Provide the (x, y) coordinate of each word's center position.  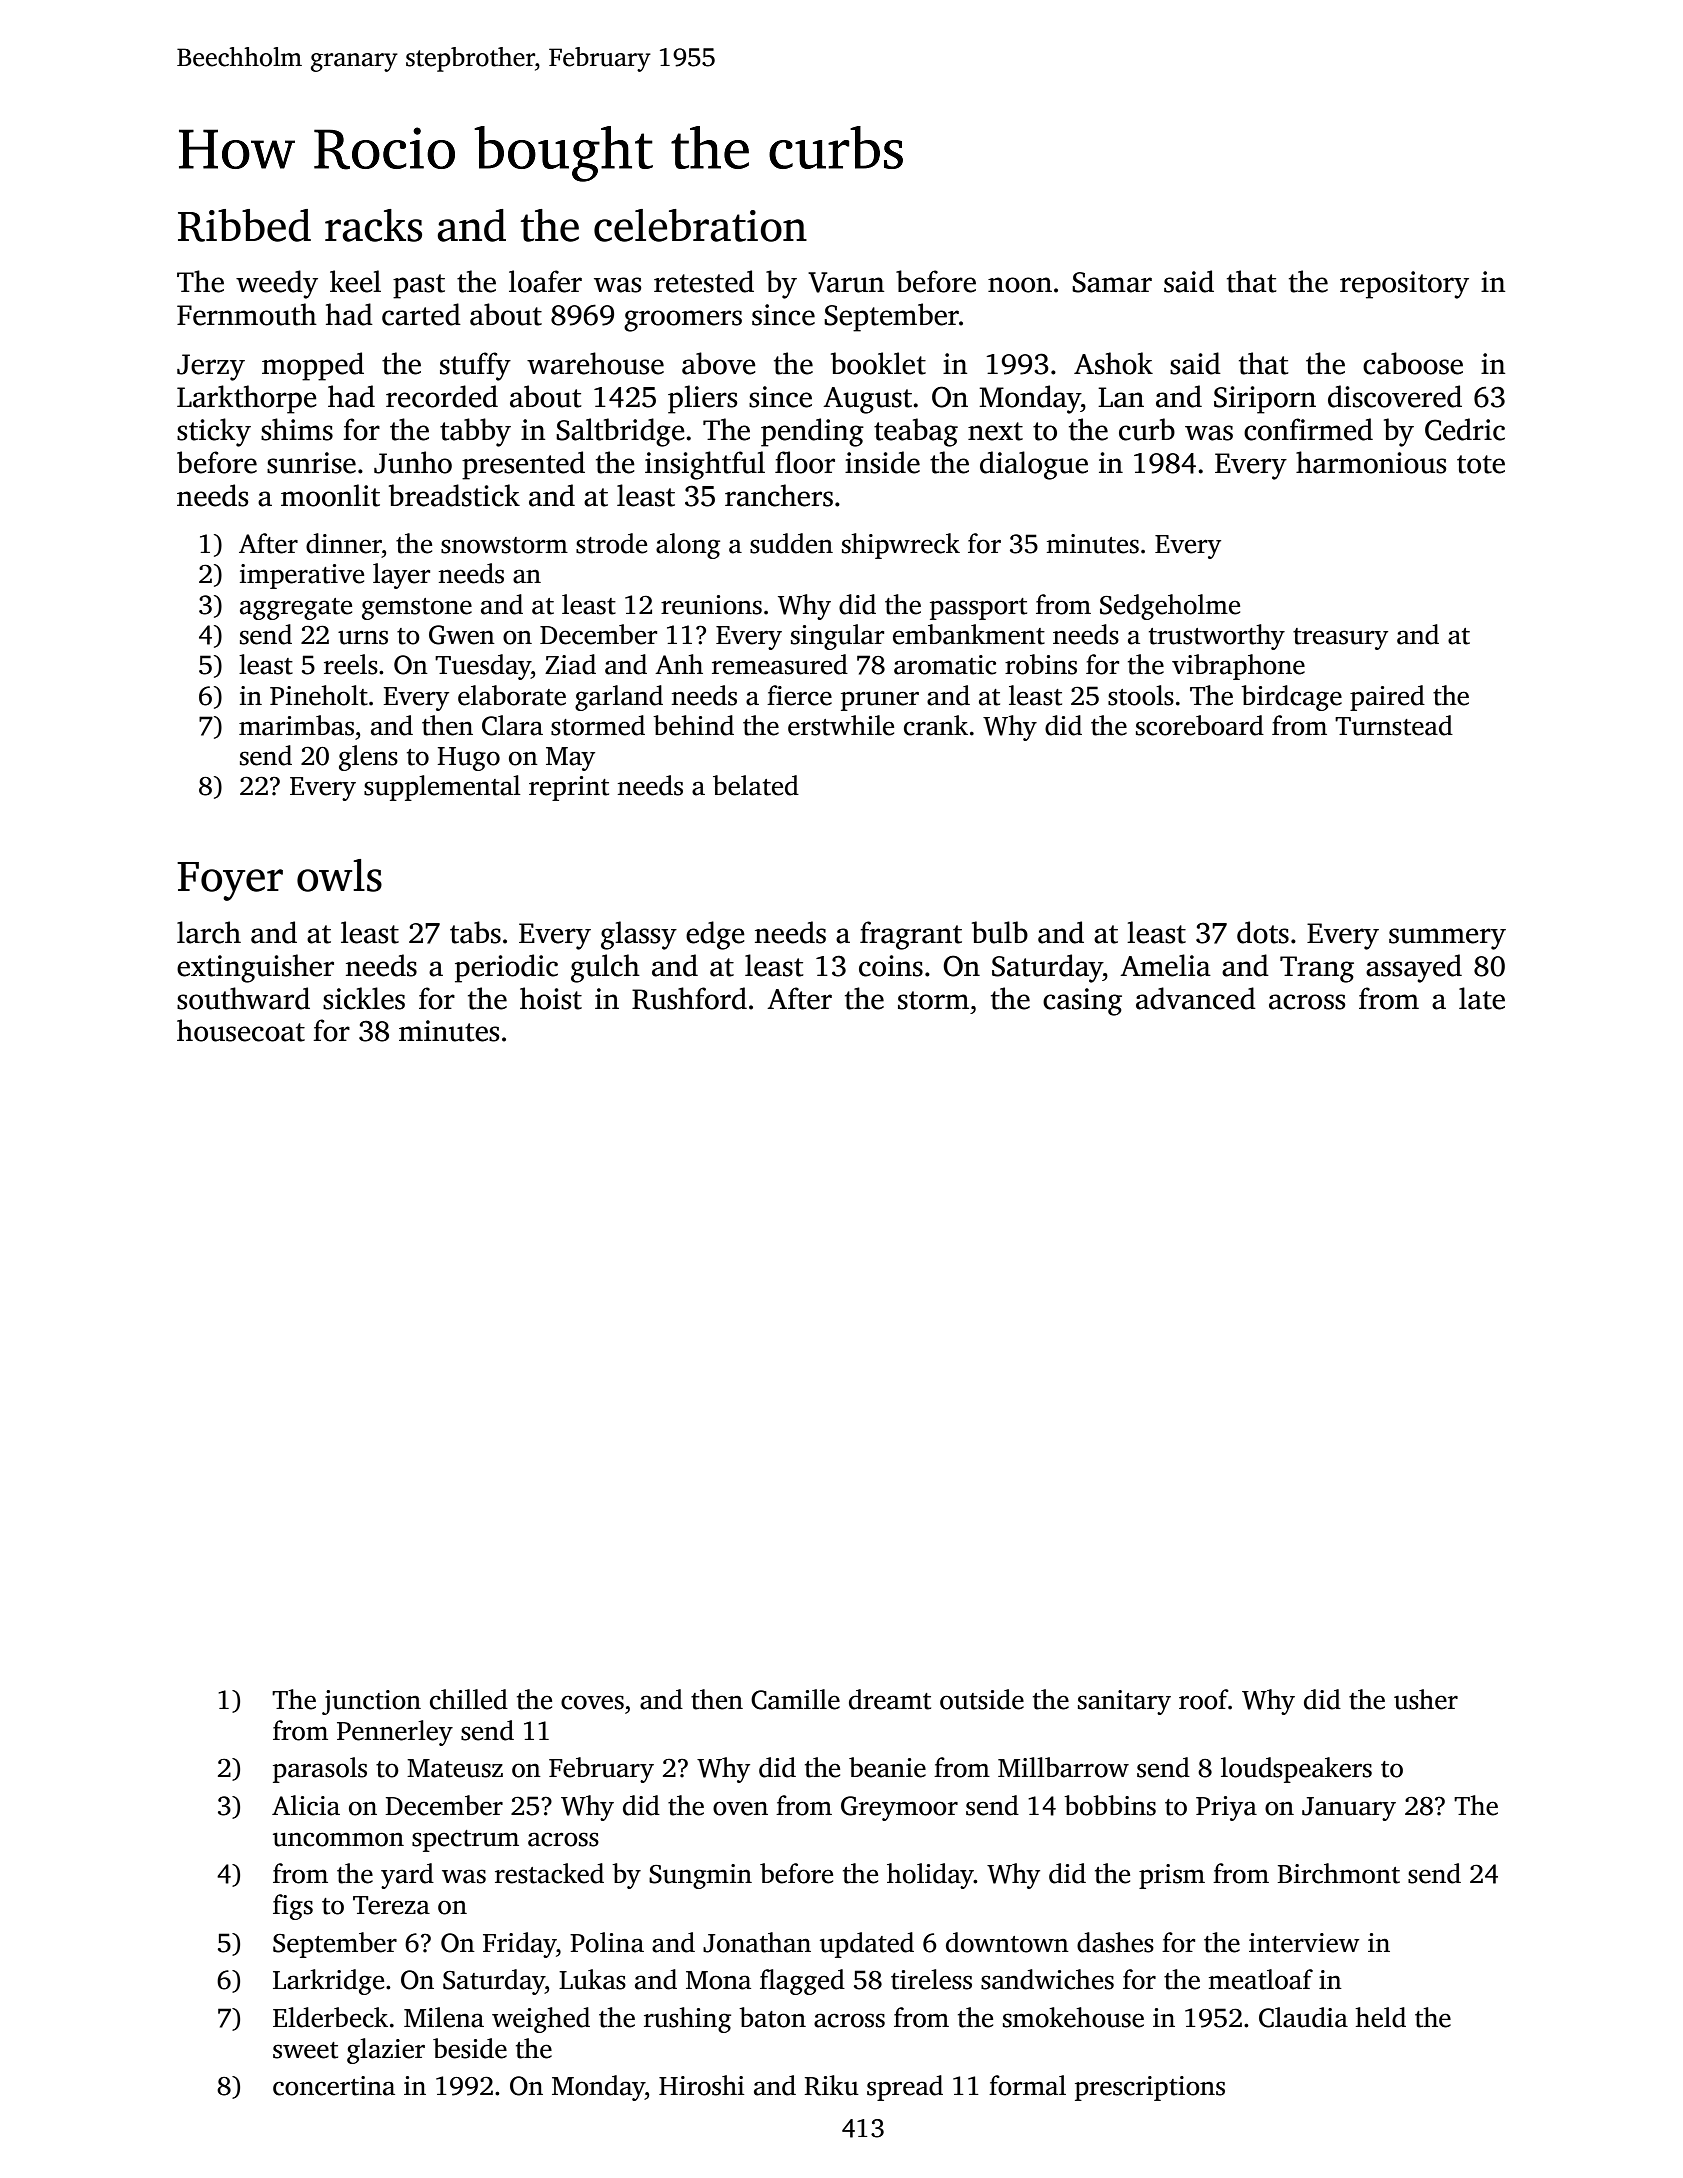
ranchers (779, 495)
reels (351, 664)
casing (1082, 1002)
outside (982, 1699)
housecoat (241, 1030)
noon (1020, 285)
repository (1404, 285)
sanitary (1124, 1702)
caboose (1413, 363)
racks (373, 225)
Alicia (306, 1805)
